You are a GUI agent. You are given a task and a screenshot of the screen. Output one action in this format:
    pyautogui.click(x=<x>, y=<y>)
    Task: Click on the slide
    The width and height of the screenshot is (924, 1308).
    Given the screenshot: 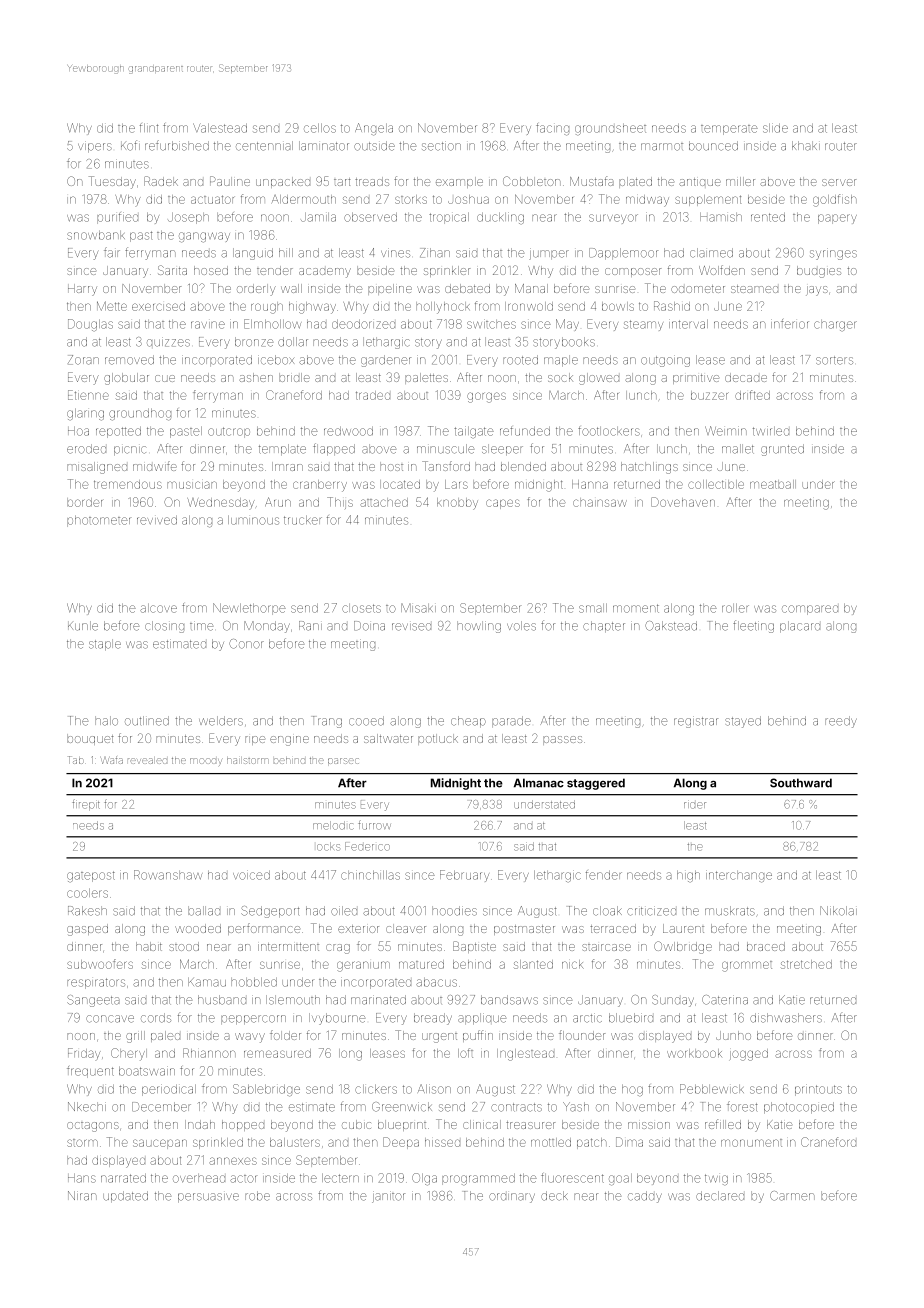 What is the action you would take?
    pyautogui.click(x=775, y=128)
